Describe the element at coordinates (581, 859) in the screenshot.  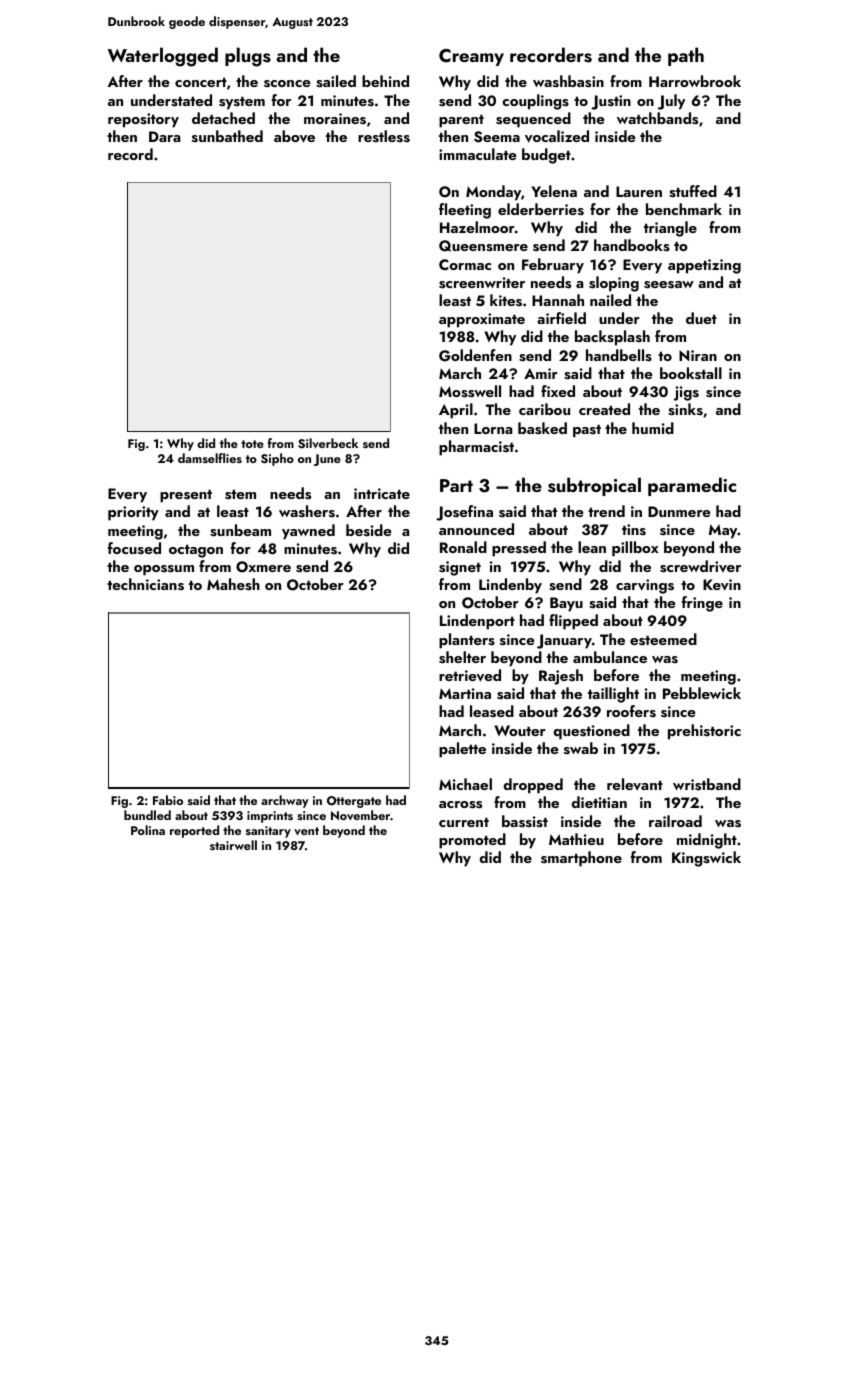
I see `smartphone` at that location.
